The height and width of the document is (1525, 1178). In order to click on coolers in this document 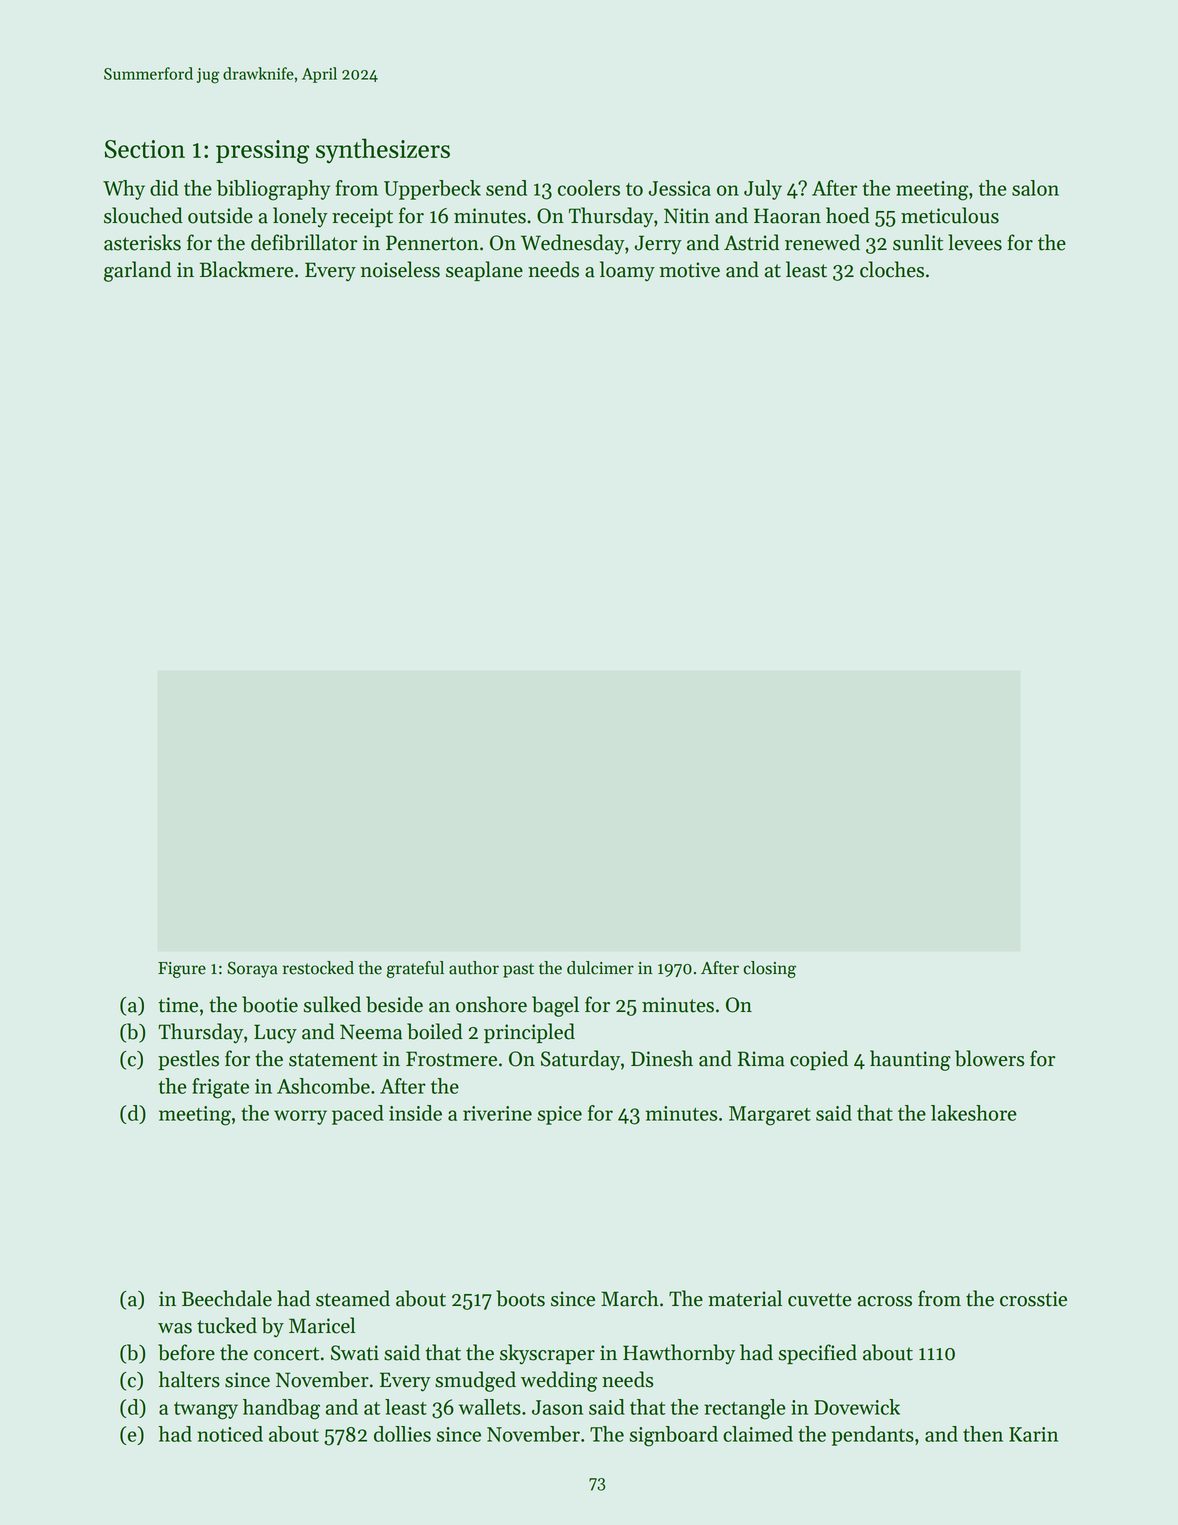, I will do `click(589, 188)`.
